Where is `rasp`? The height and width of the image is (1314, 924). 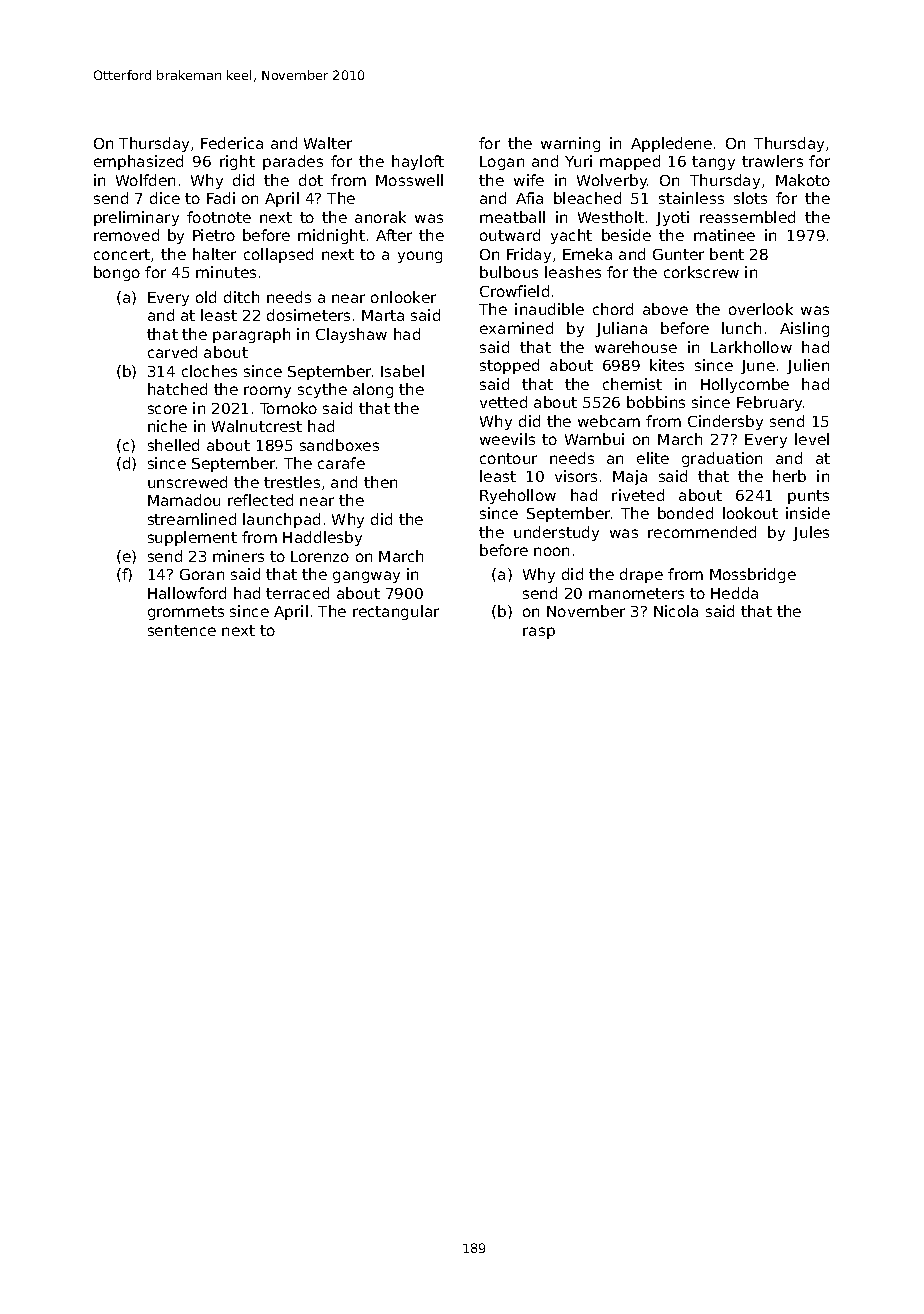
rasp is located at coordinates (539, 633).
